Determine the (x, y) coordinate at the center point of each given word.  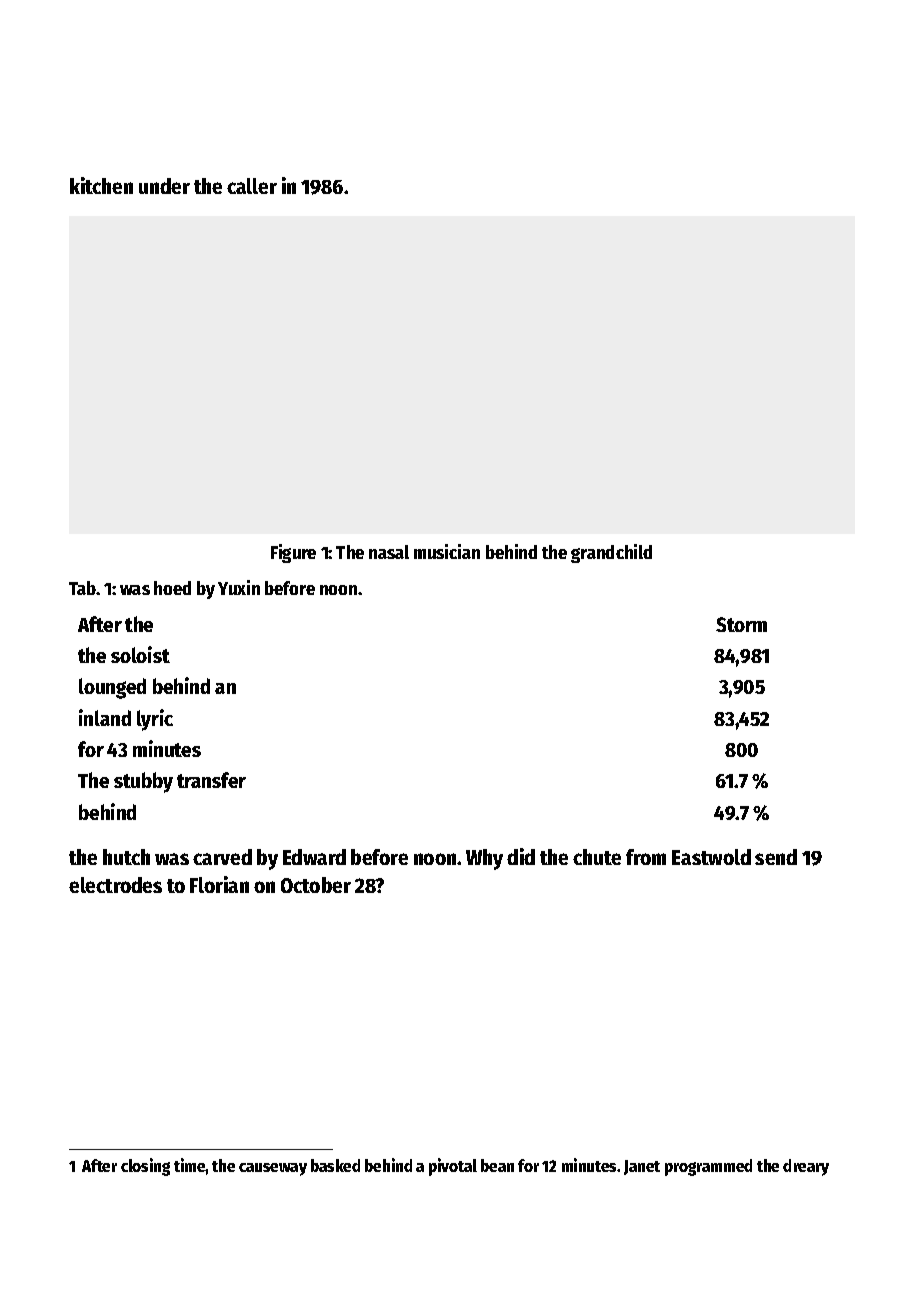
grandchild (611, 553)
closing (145, 1167)
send (776, 857)
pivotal (453, 1167)
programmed (708, 1167)
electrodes (115, 885)
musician (447, 551)
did (521, 856)
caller (252, 186)
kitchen (101, 185)
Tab (83, 588)
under (164, 186)
